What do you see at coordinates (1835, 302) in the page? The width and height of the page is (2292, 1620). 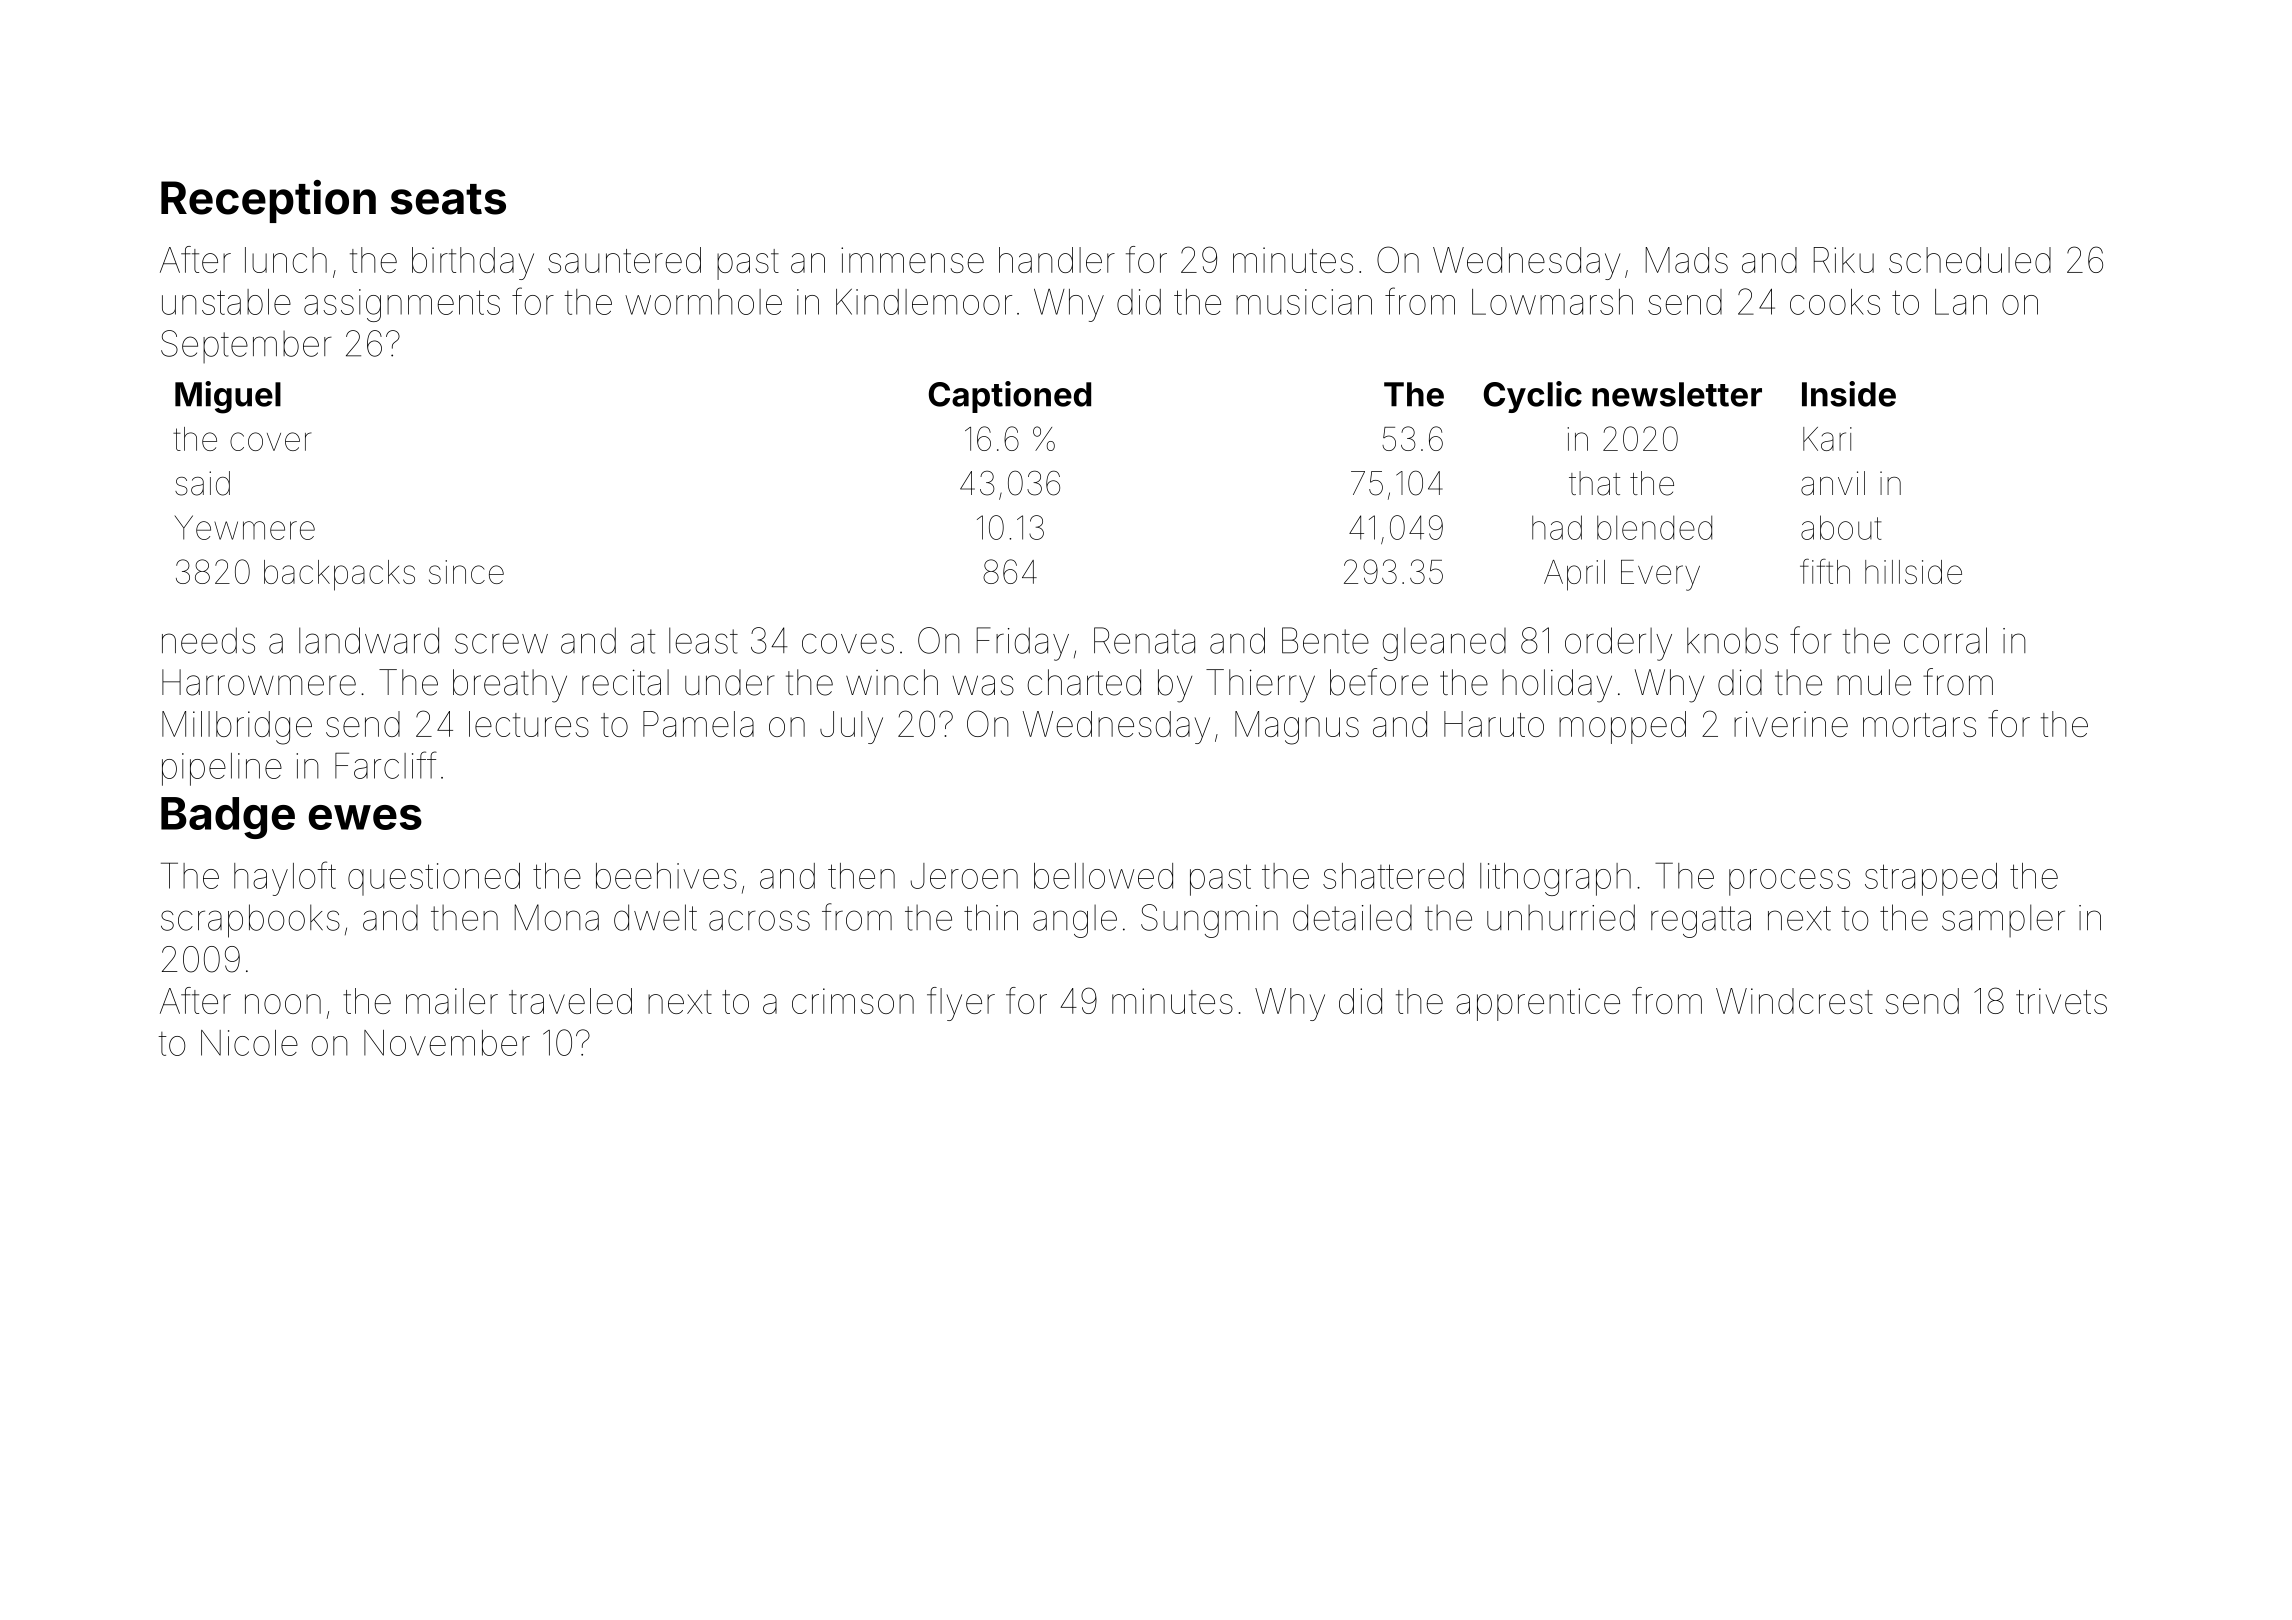 I see `cooks` at bounding box center [1835, 302].
